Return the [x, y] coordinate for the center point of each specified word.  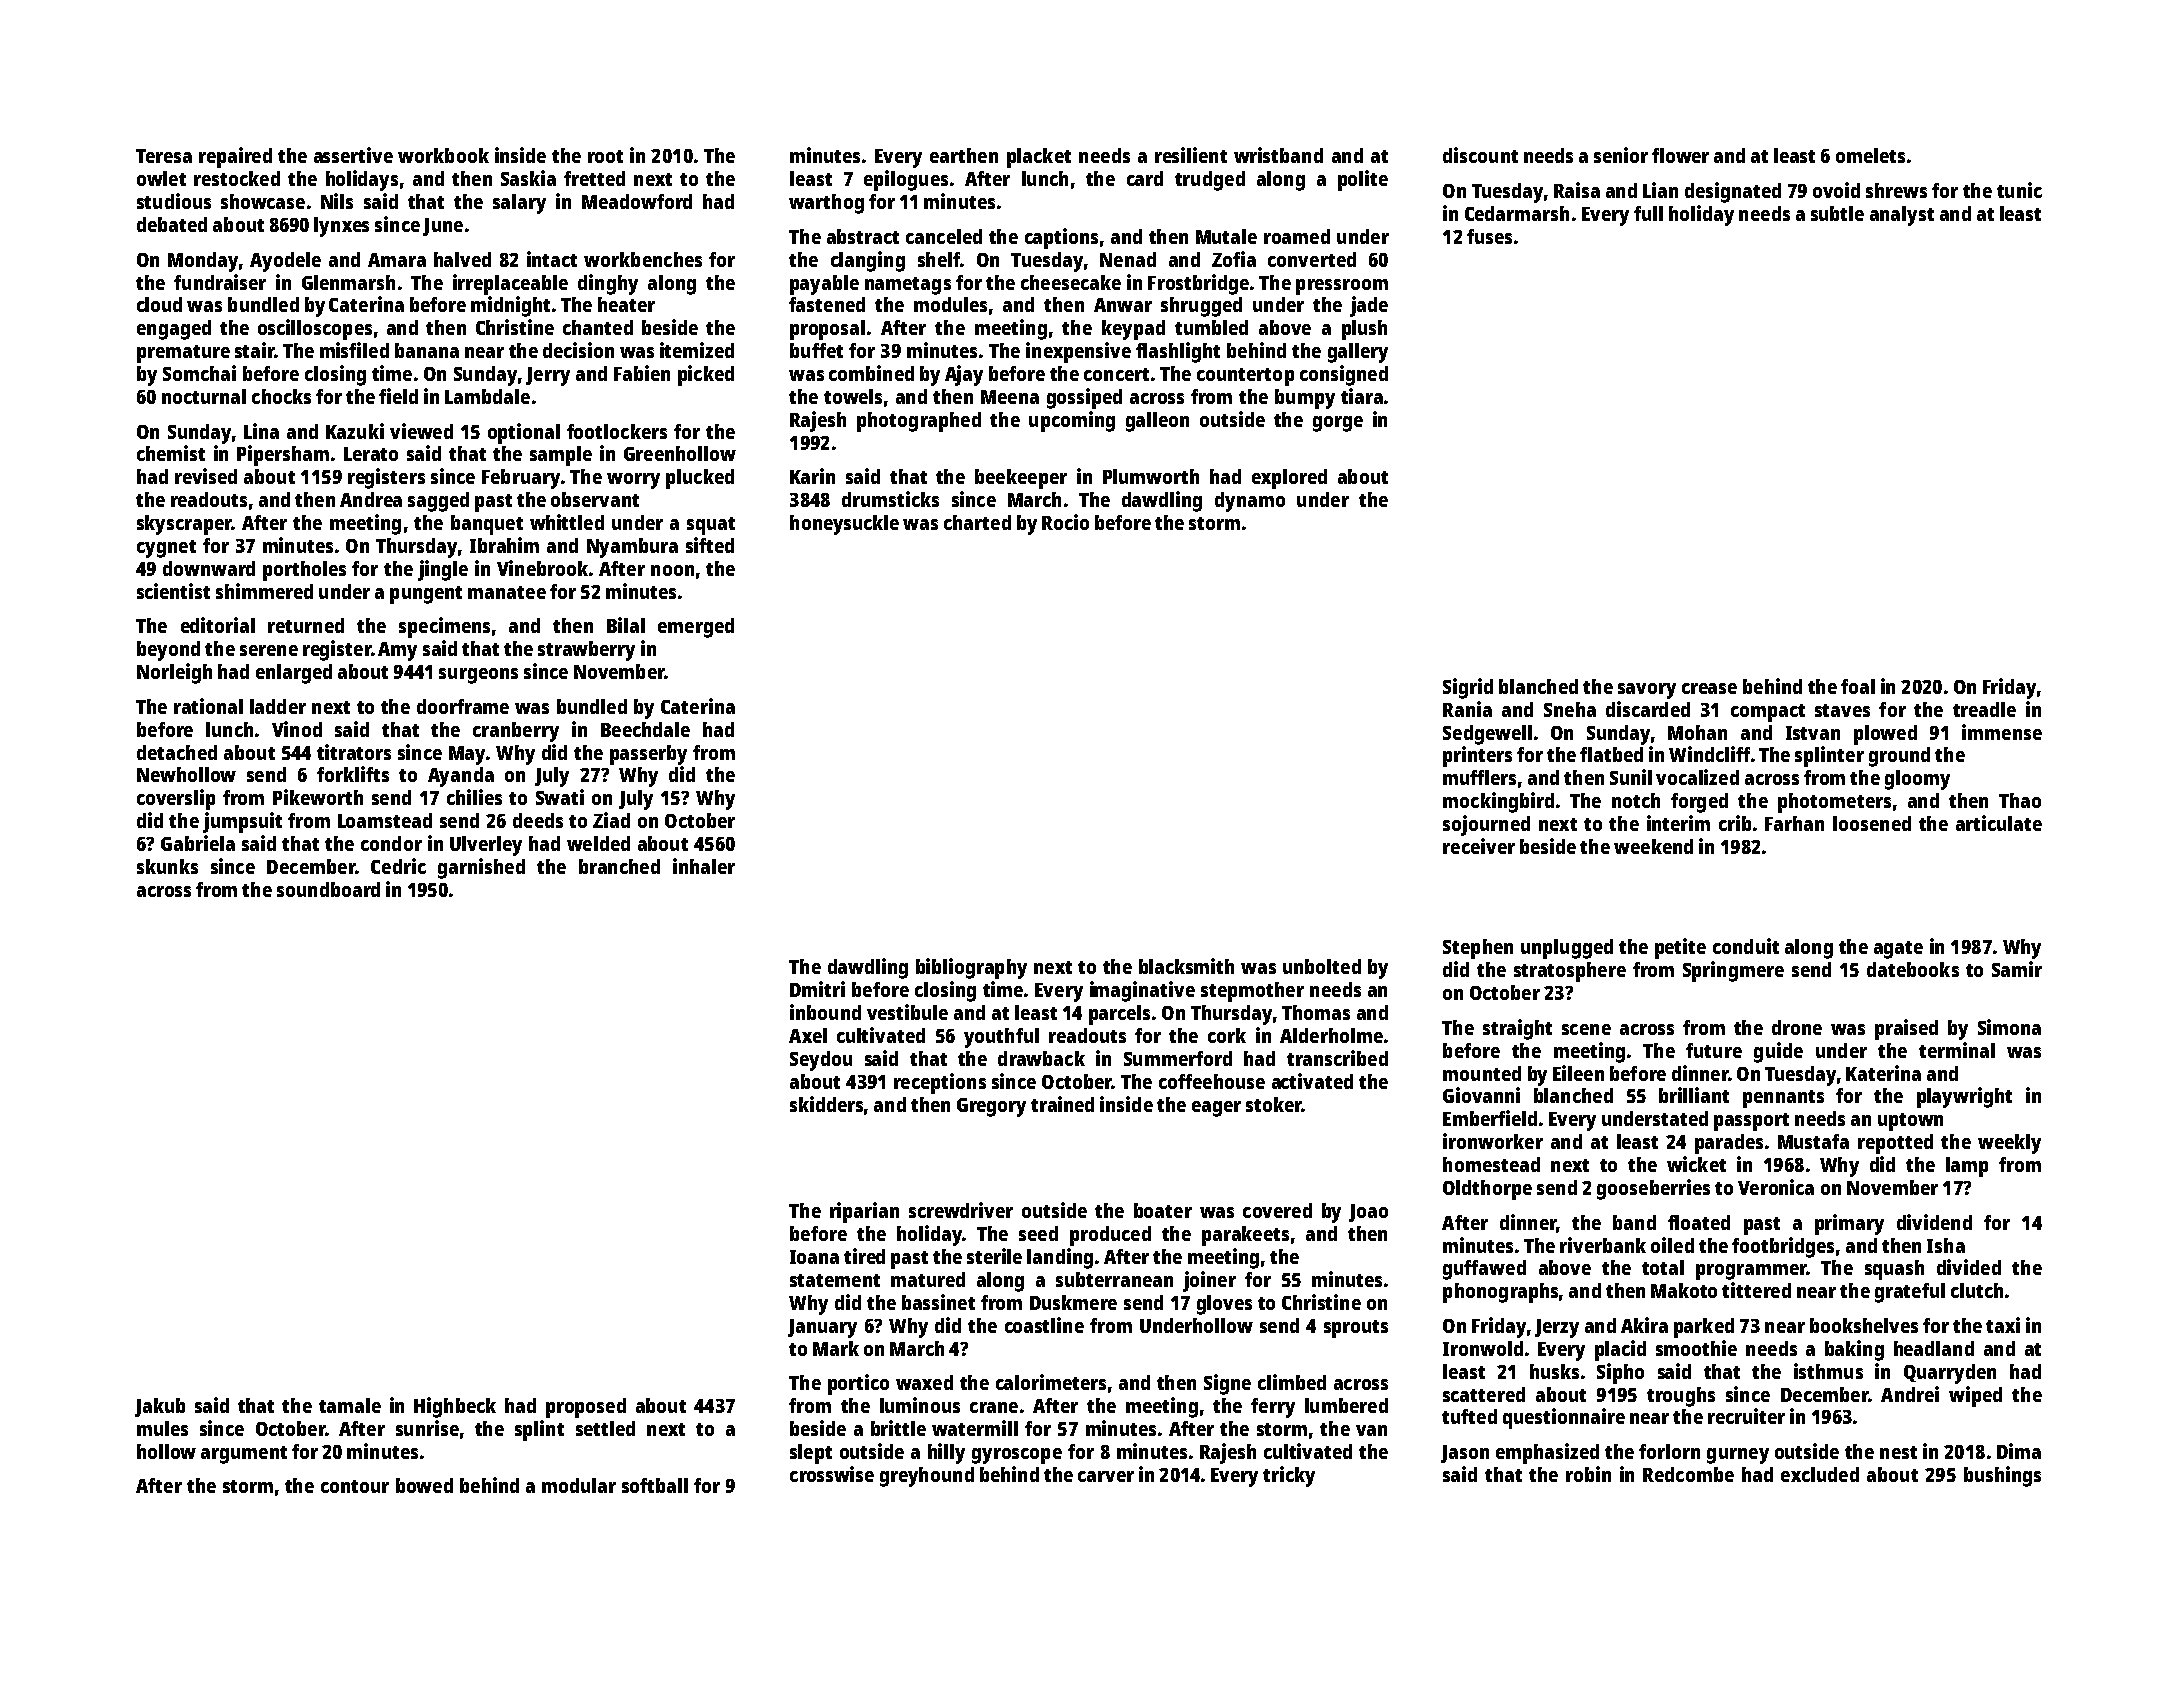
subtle [1837, 213]
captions [1061, 238]
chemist [171, 453]
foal [1858, 686]
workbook [443, 155]
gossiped [1084, 398]
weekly [2009, 1144]
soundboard [328, 889]
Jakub [160, 1407]
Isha [1946, 1245]
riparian [864, 1212]
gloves [1224, 1305]
